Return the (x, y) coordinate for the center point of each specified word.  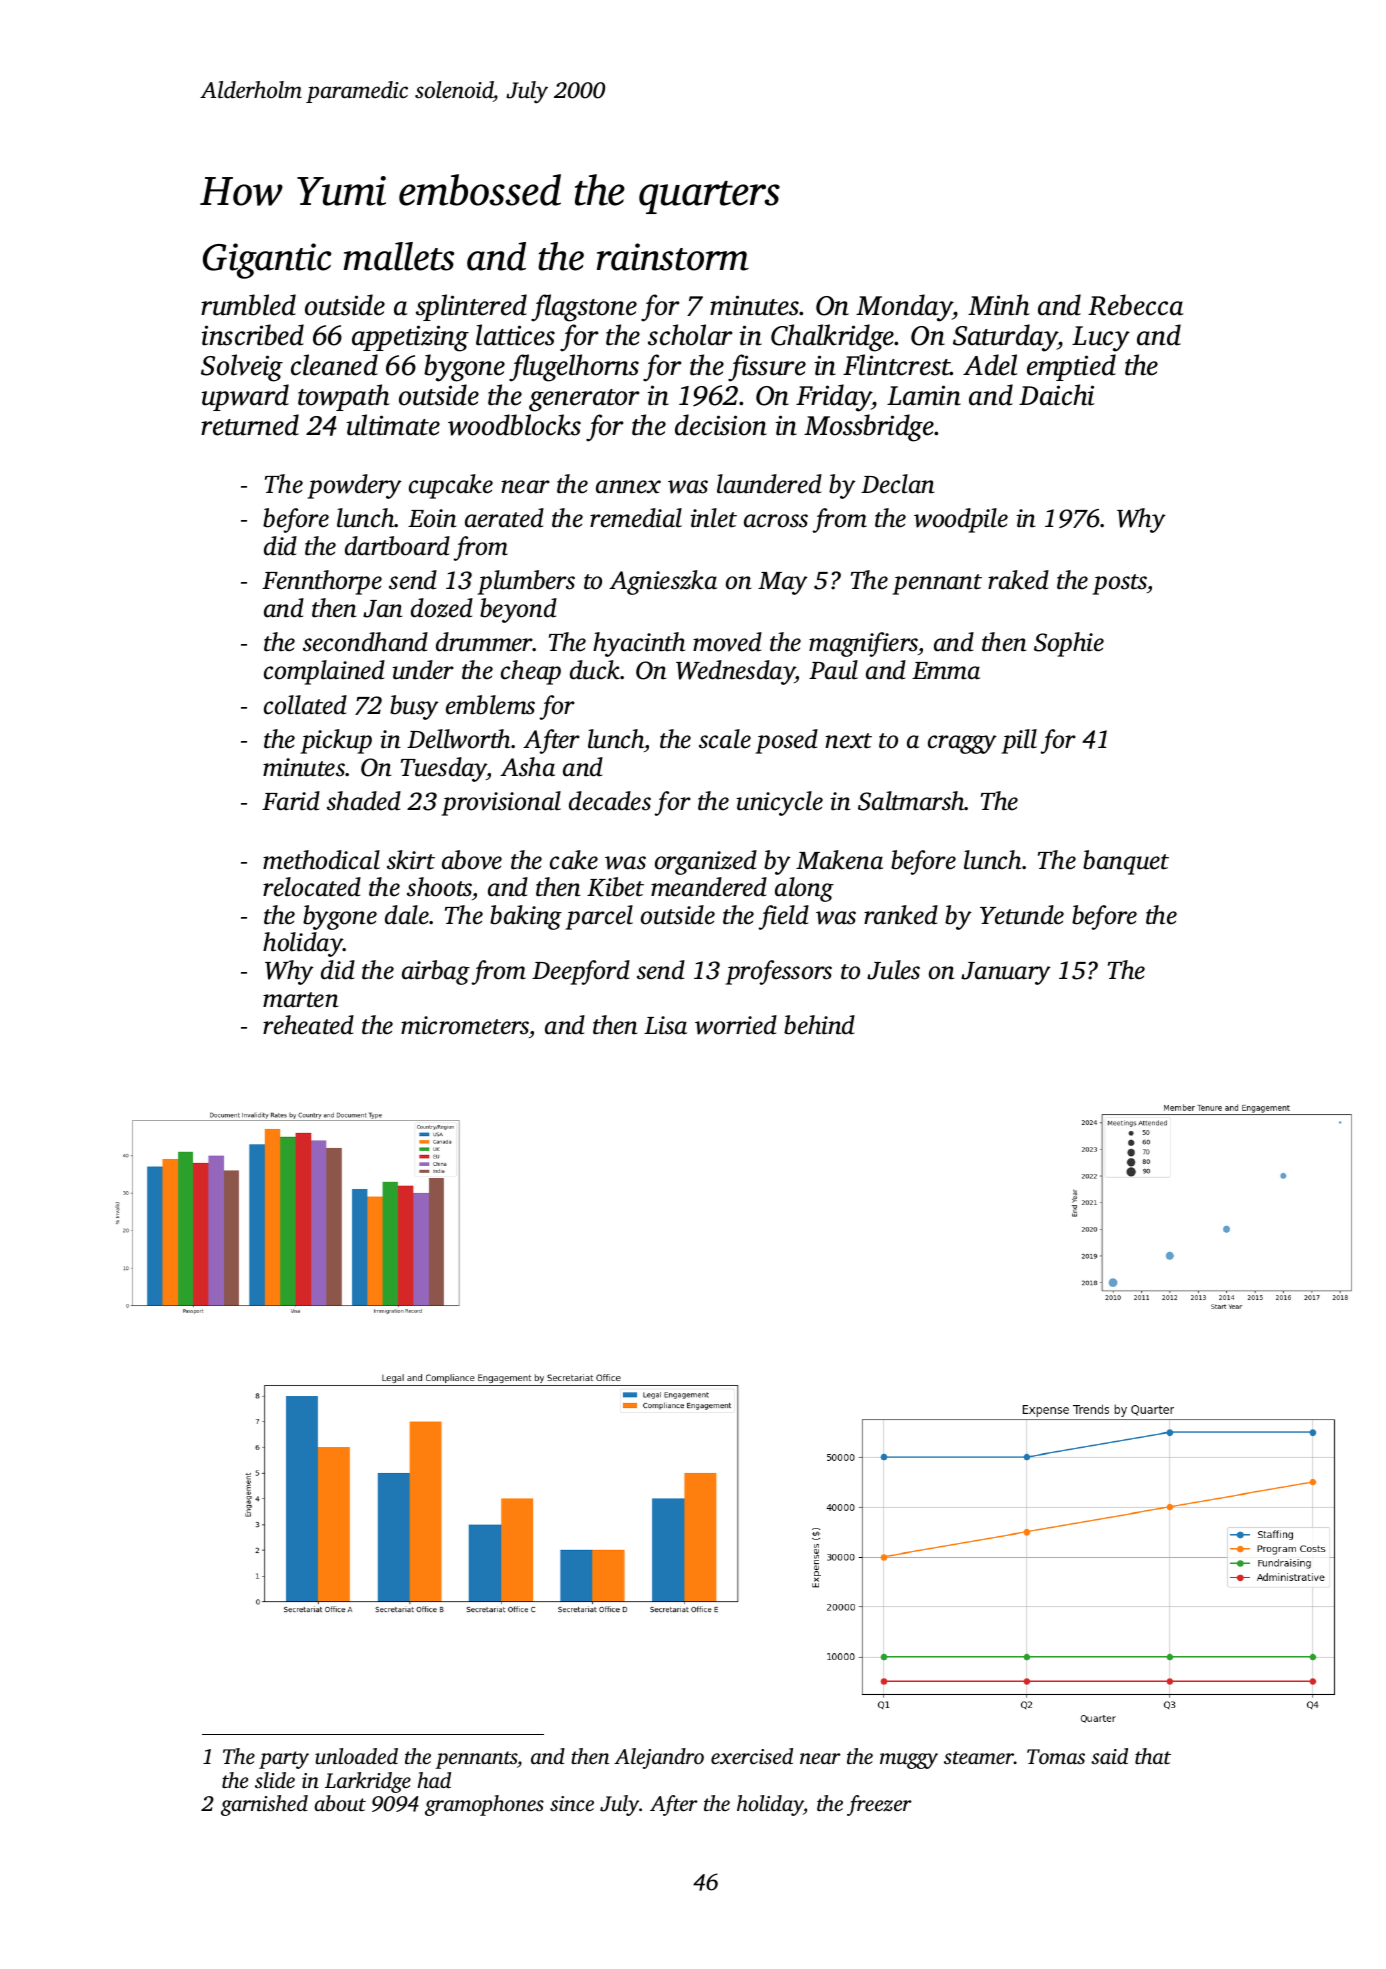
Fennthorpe (322, 582)
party (284, 1760)
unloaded (356, 1756)
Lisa (665, 1025)
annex (628, 487)
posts (1119, 584)
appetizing (410, 338)
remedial (636, 518)
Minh (999, 305)
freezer (879, 1805)
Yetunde (1022, 915)
